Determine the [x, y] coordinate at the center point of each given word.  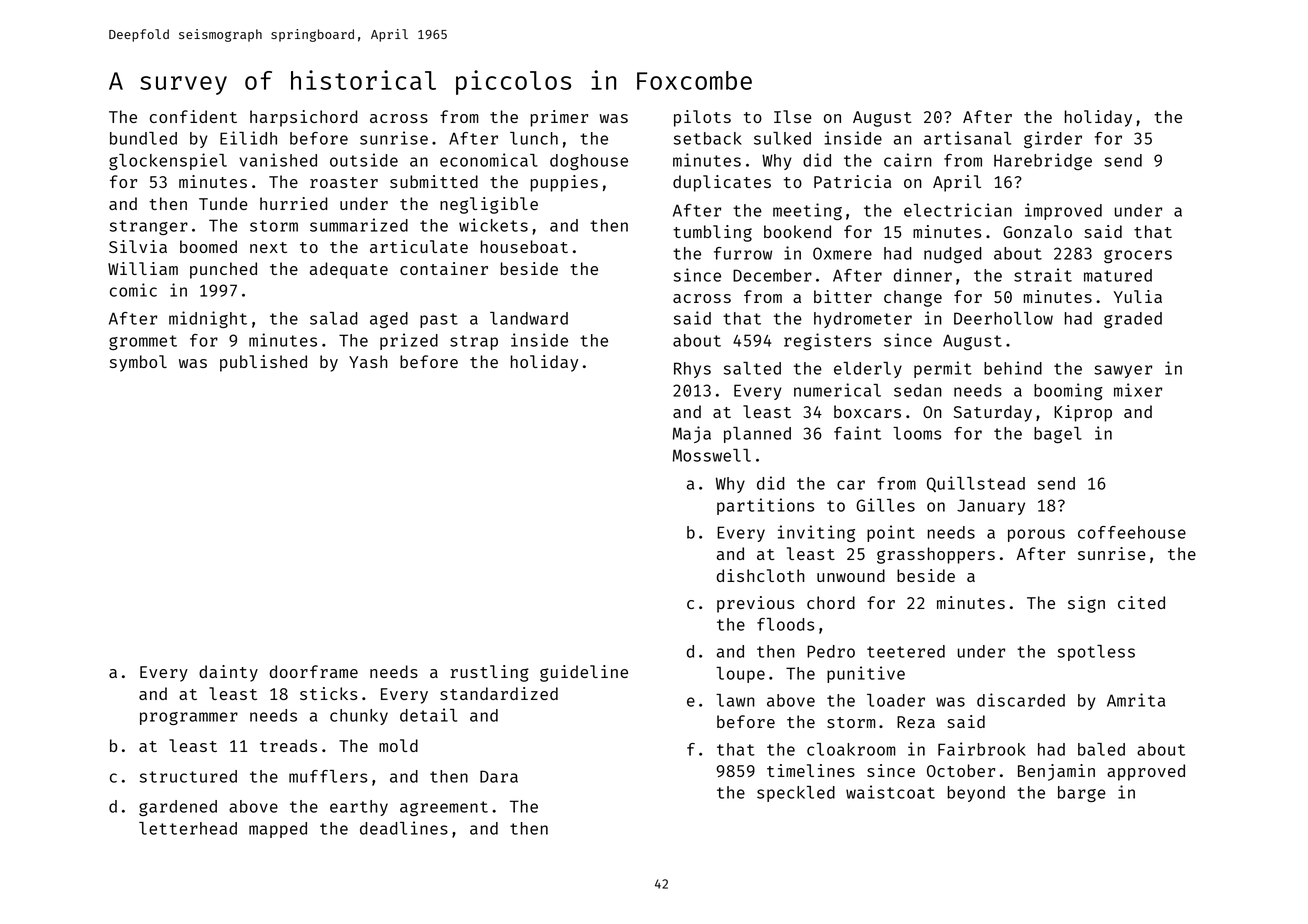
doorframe [314, 671]
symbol [138, 363]
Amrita [1136, 700]
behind [1013, 368]
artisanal [967, 138]
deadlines [404, 828]
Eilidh [248, 138]
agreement [444, 808]
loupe [740, 675]
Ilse [793, 116]
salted [752, 368]
